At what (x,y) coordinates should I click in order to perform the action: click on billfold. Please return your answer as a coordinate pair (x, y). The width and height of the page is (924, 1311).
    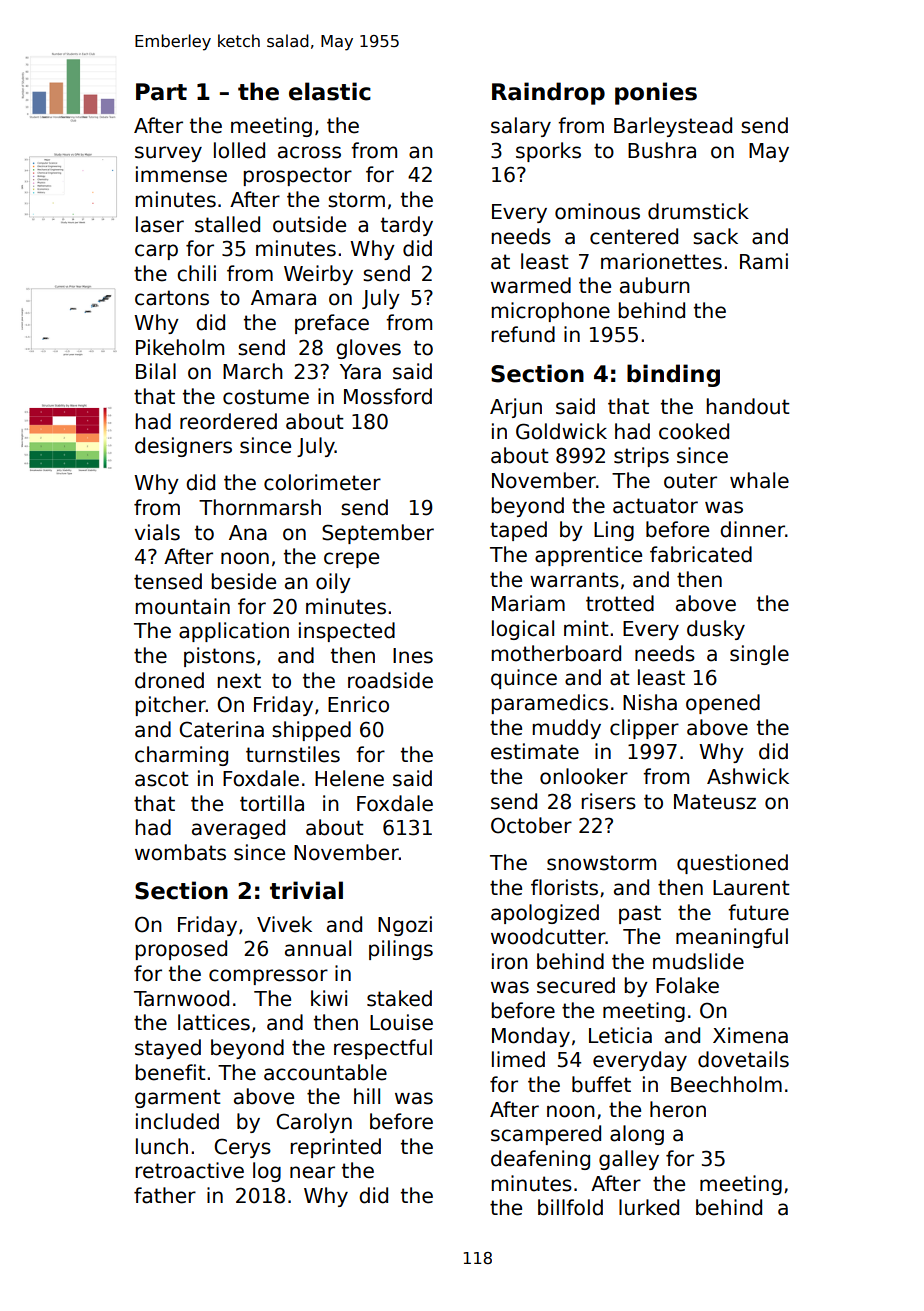
    Looking at the image, I should click on (570, 1207).
